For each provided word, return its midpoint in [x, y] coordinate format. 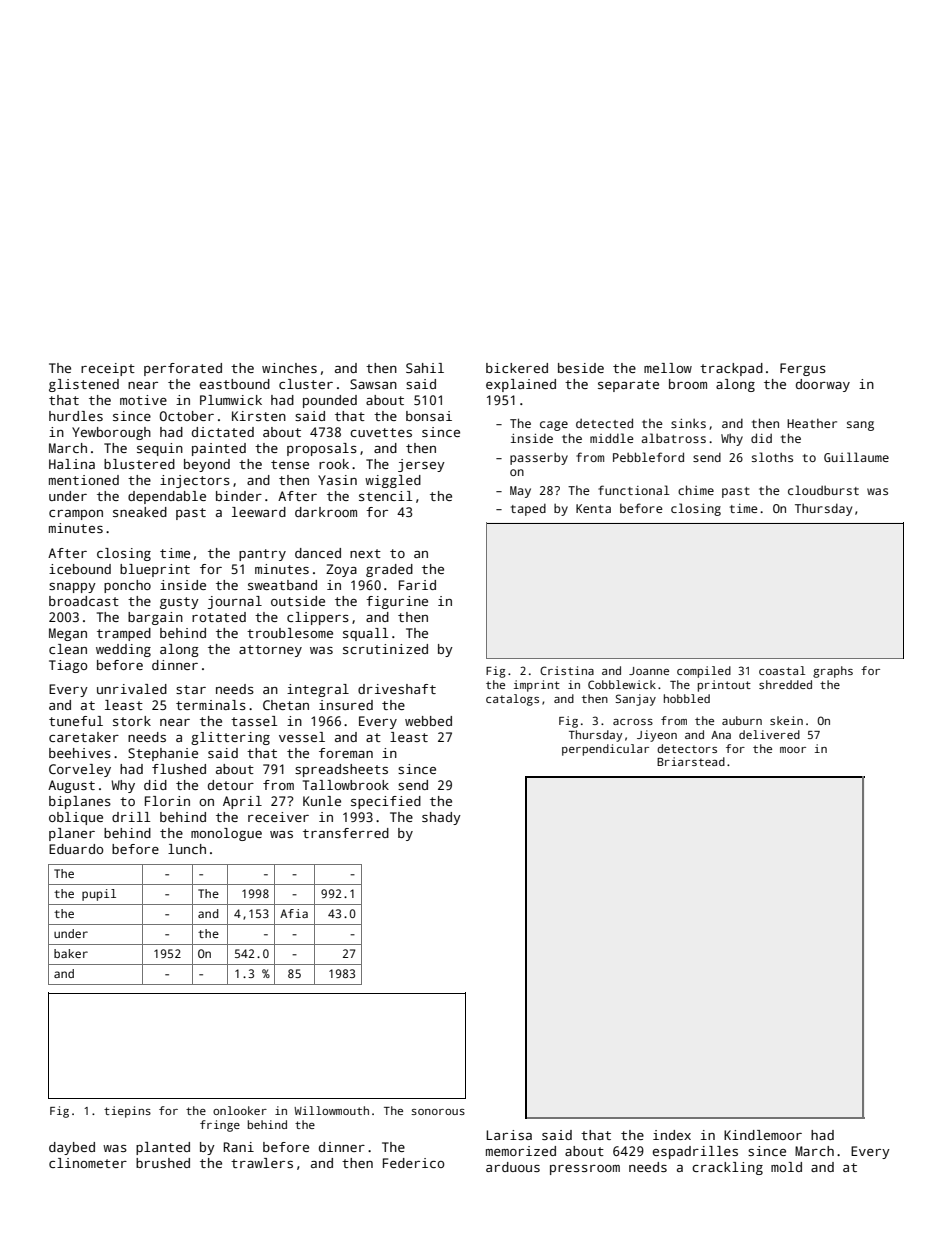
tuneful [76, 721]
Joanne [649, 671]
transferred [346, 833]
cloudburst [823, 490]
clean [68, 649]
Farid [417, 585]
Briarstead [691, 761]
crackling [727, 1168]
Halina [72, 464]
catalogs [512, 700]
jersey [421, 465]
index [672, 1135]
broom [688, 384]
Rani [239, 1147]
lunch [187, 849]
